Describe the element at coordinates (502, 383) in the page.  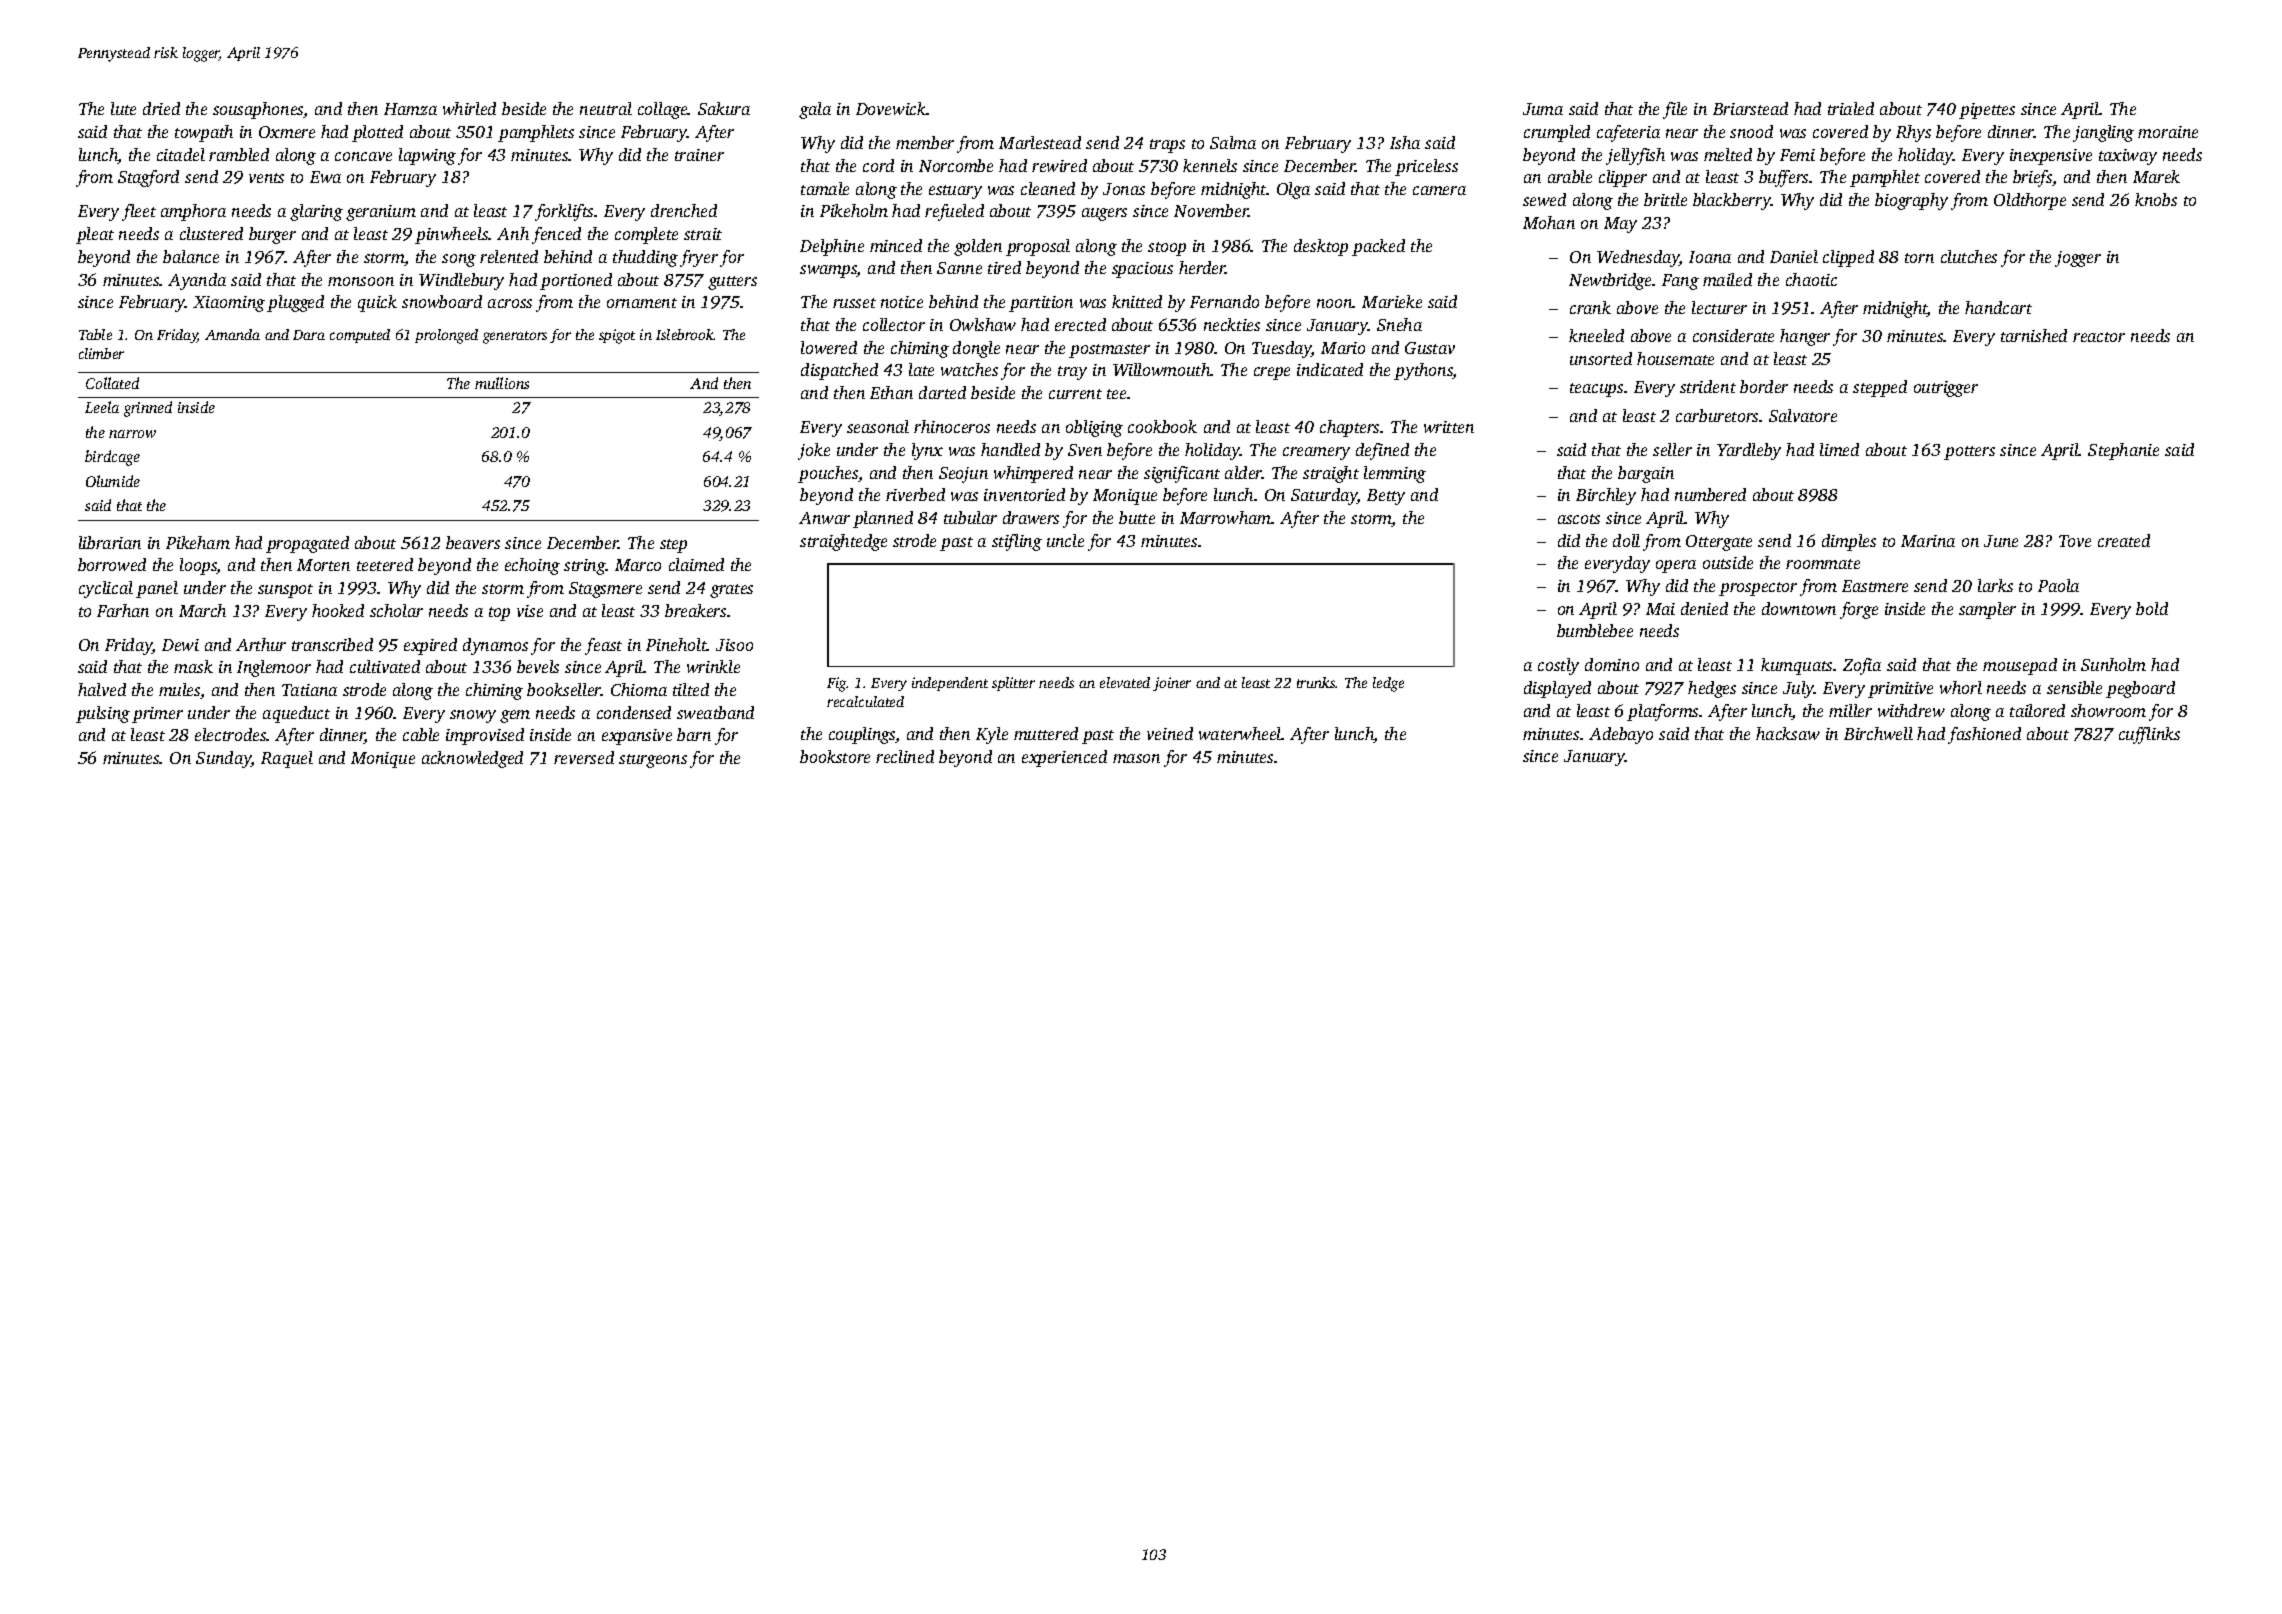
I see `mullions` at that location.
